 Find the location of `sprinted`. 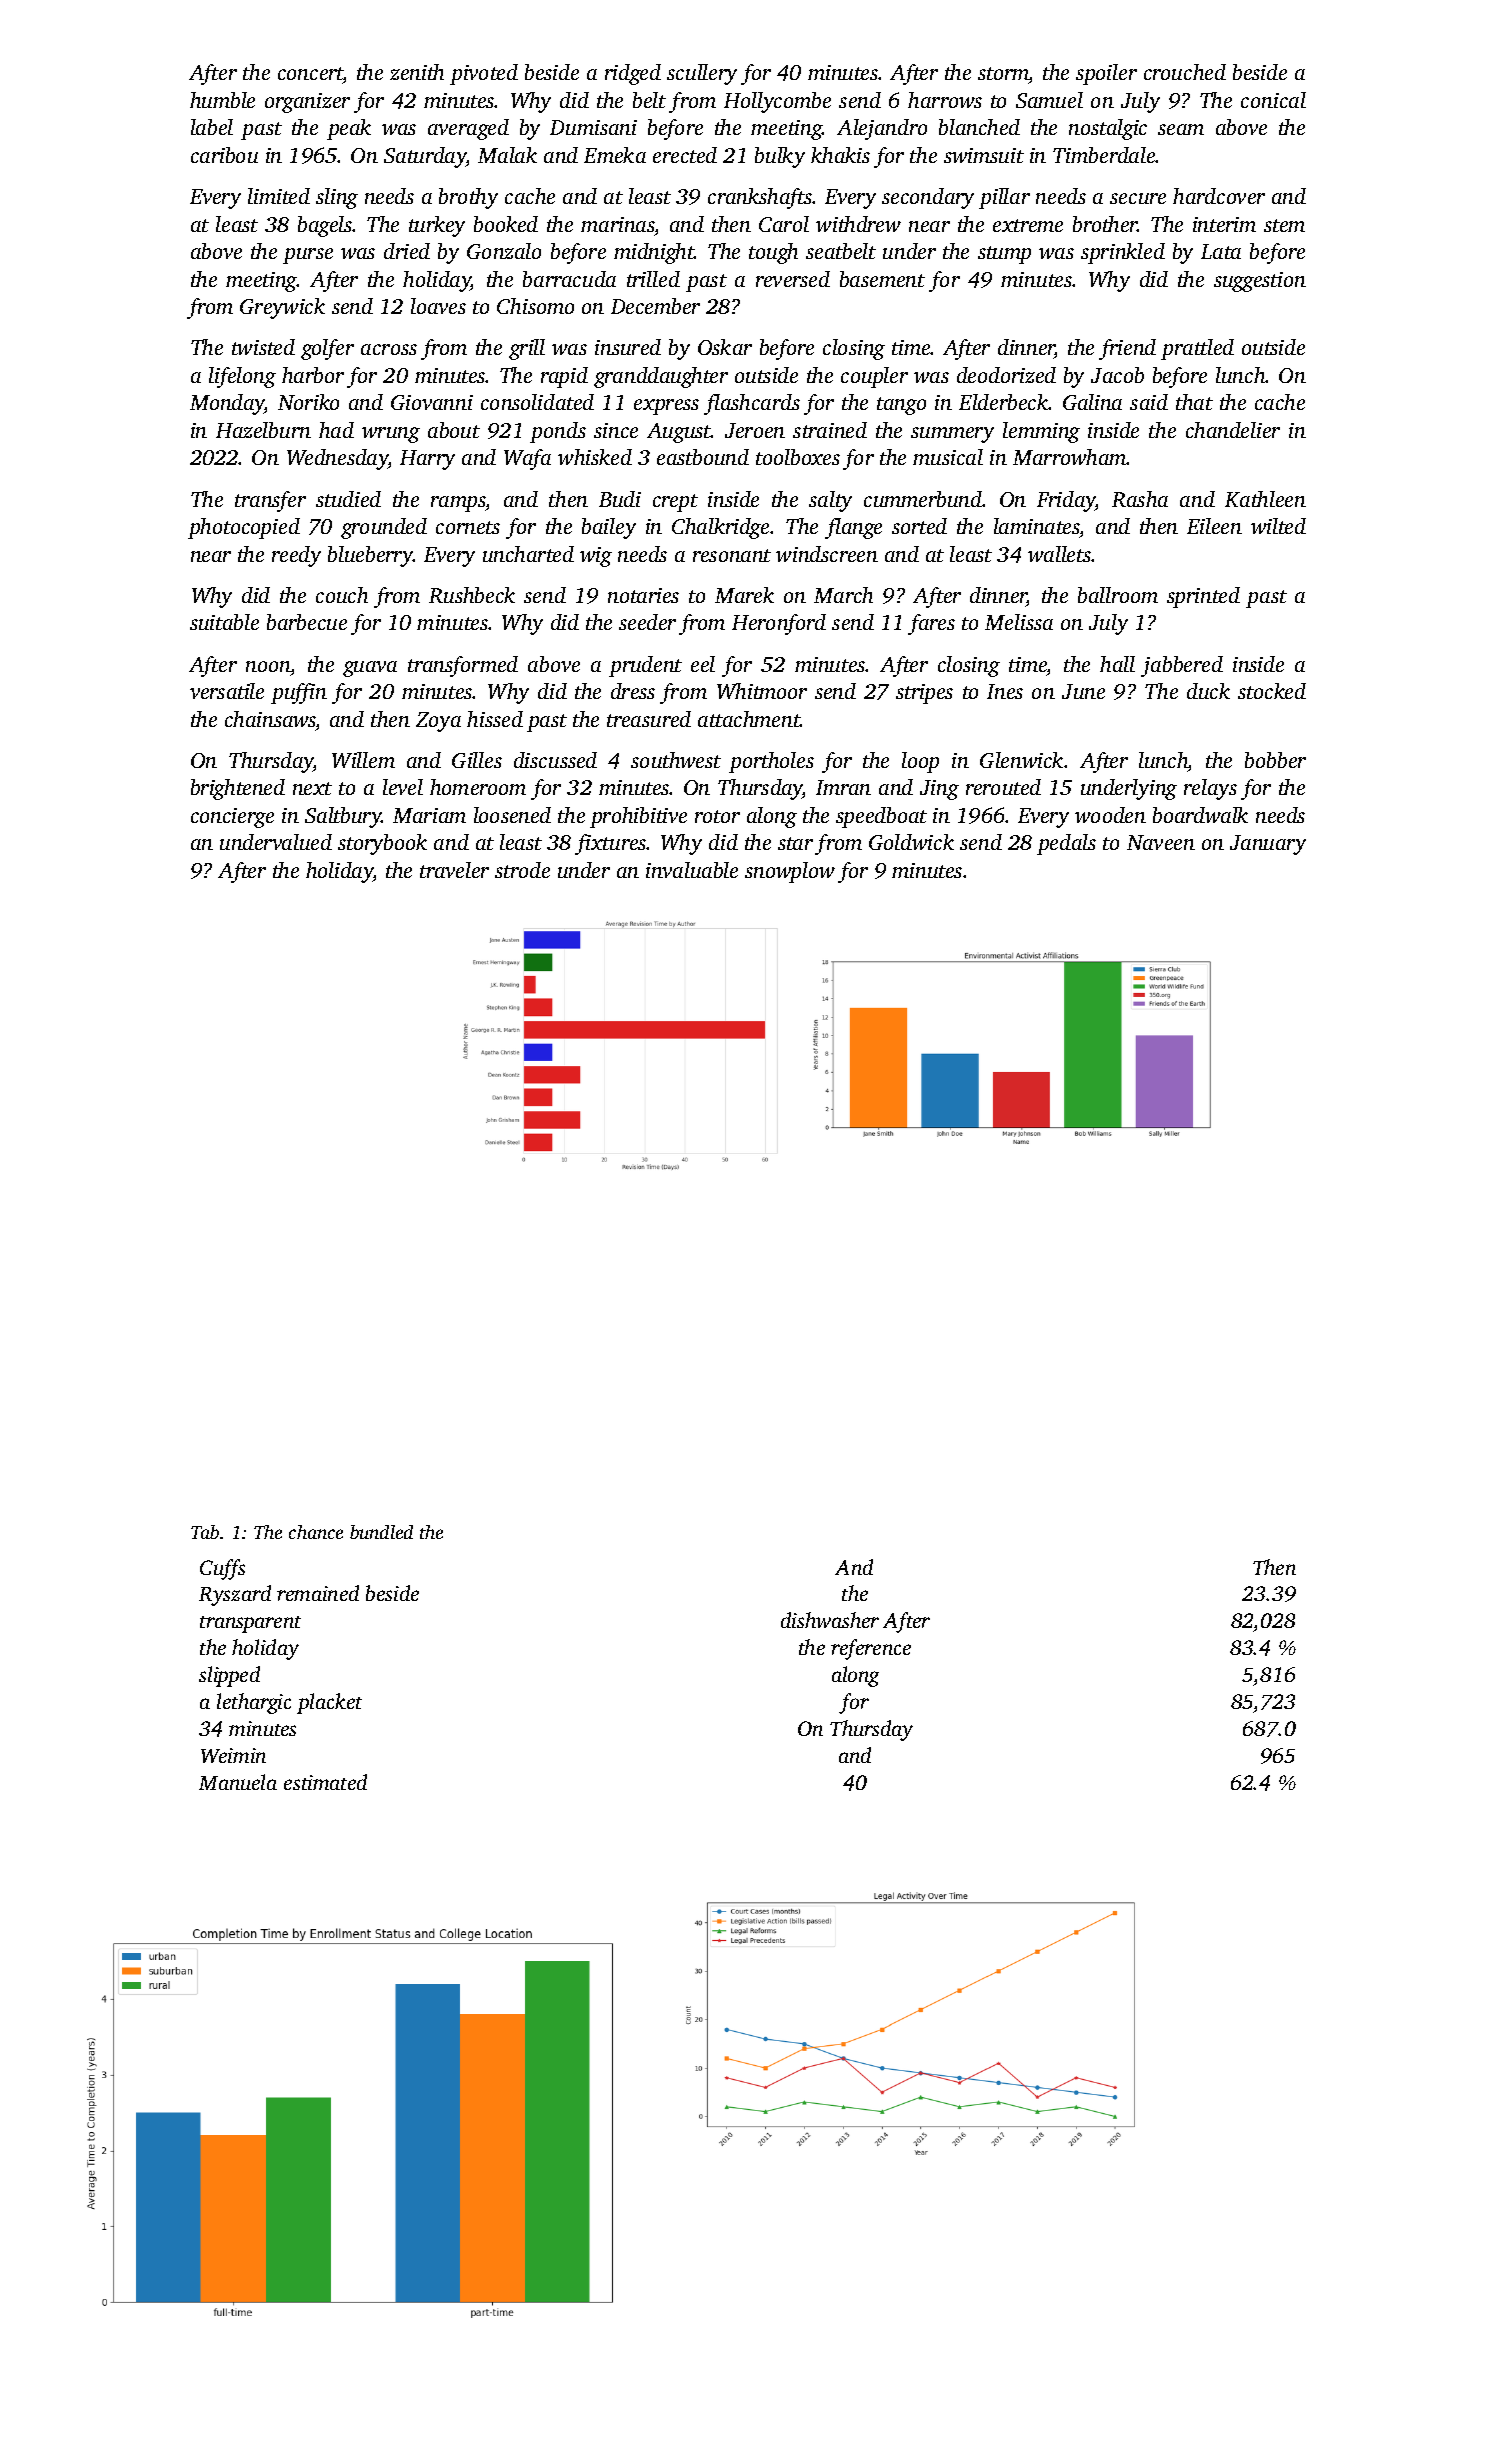

sprinted is located at coordinates (1203, 597).
